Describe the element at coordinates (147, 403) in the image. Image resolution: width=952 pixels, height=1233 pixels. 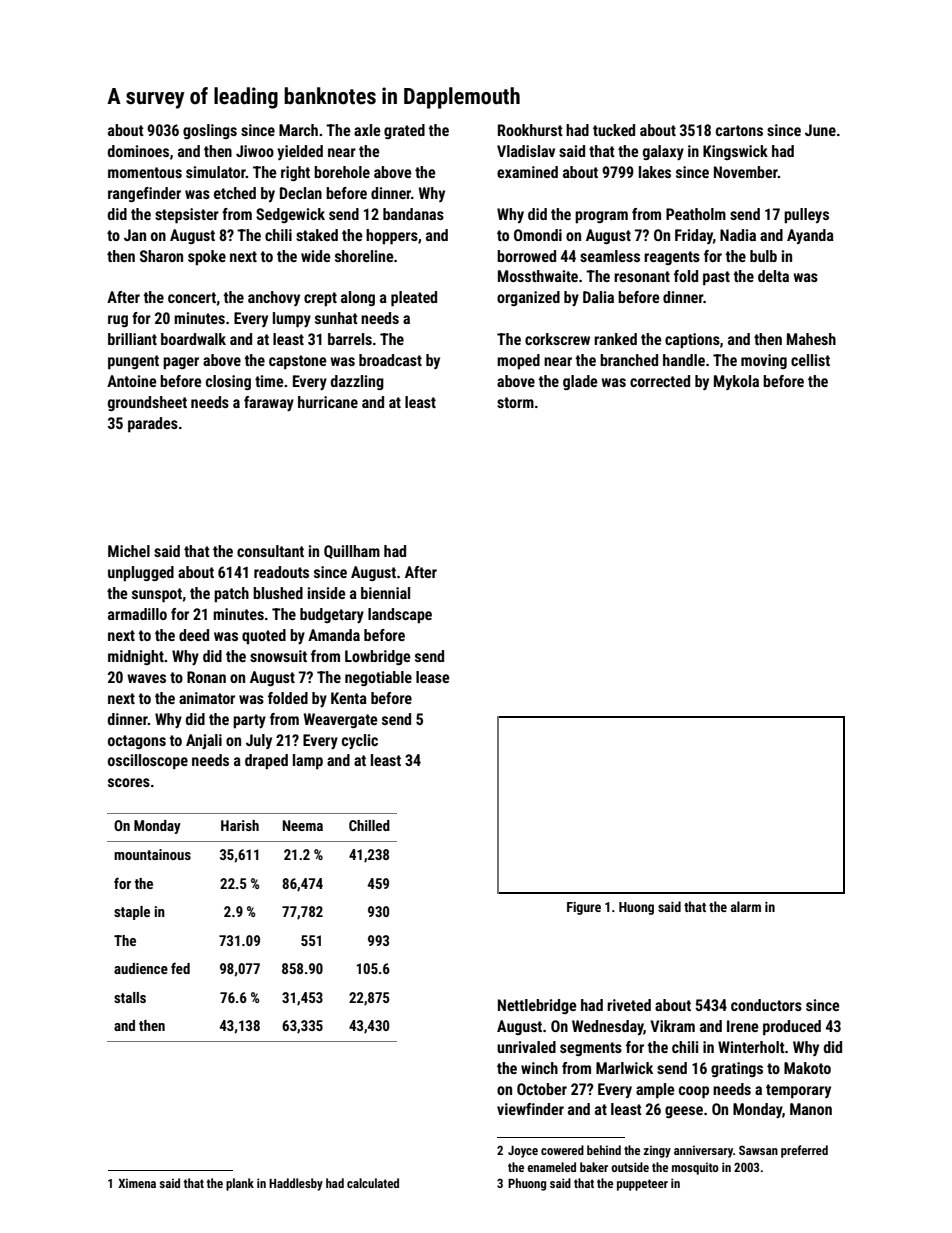
I see `groundsheet` at that location.
